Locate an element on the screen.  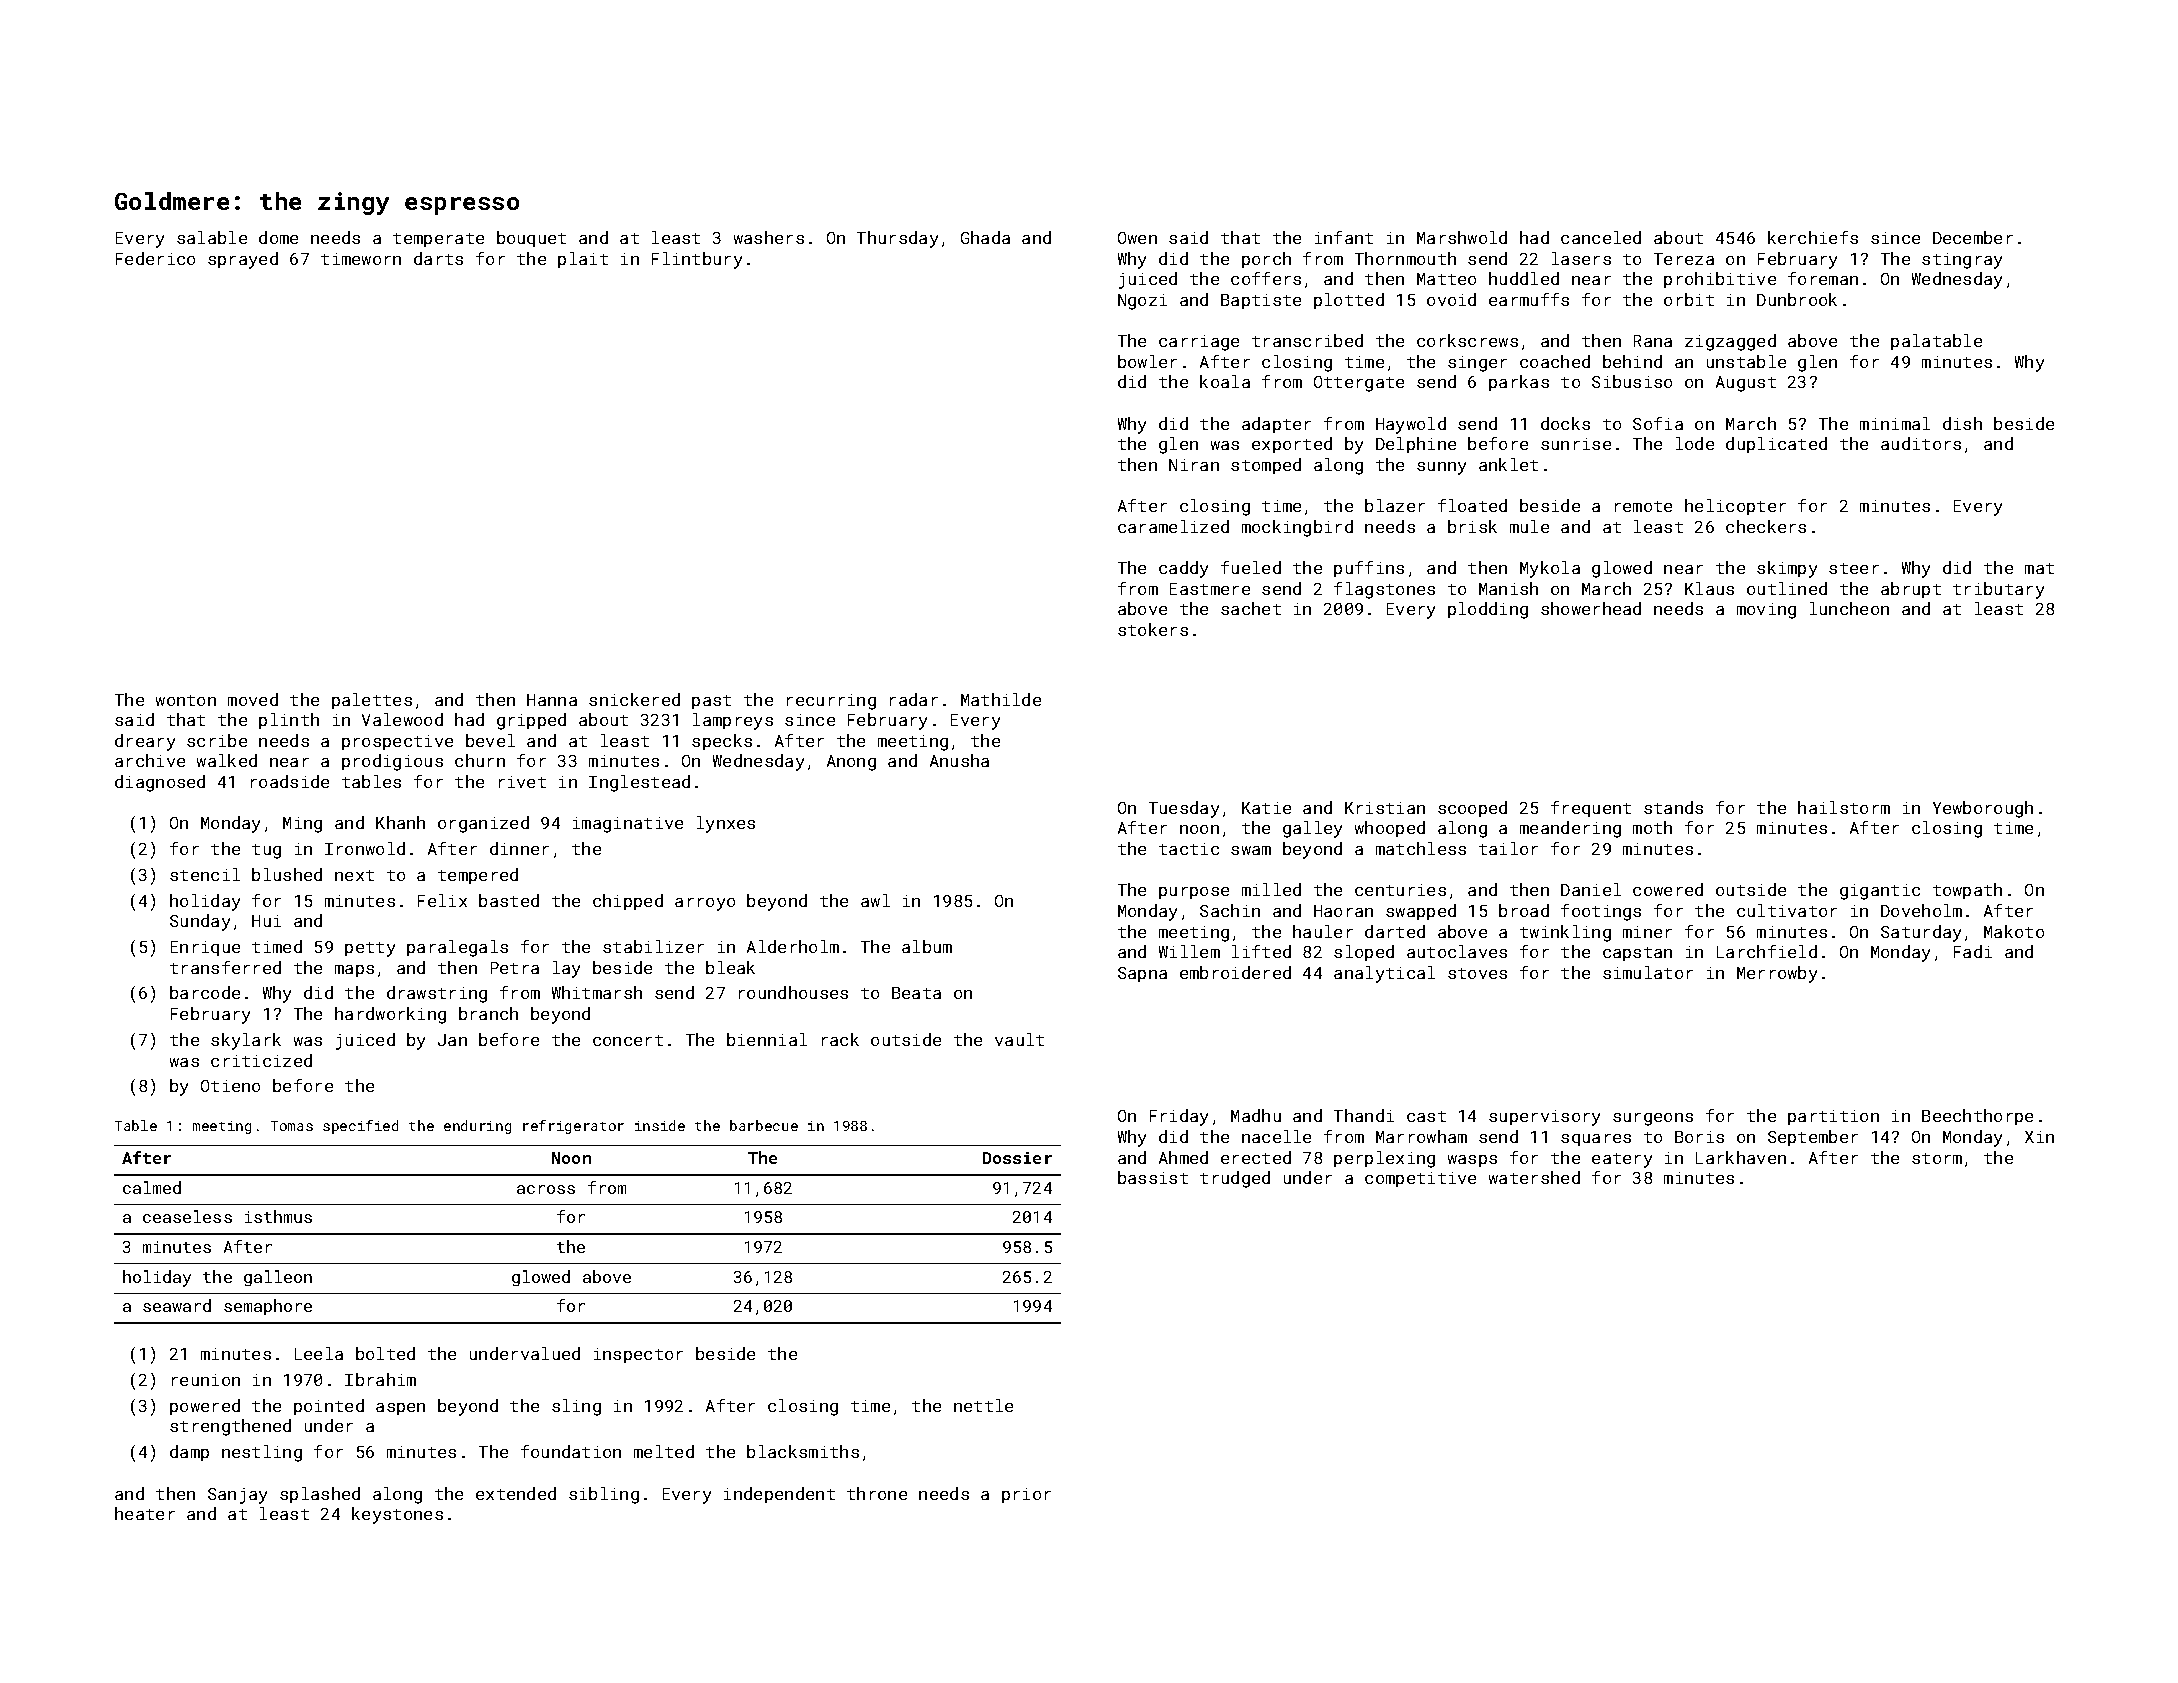
infant is located at coordinates (1344, 237).
